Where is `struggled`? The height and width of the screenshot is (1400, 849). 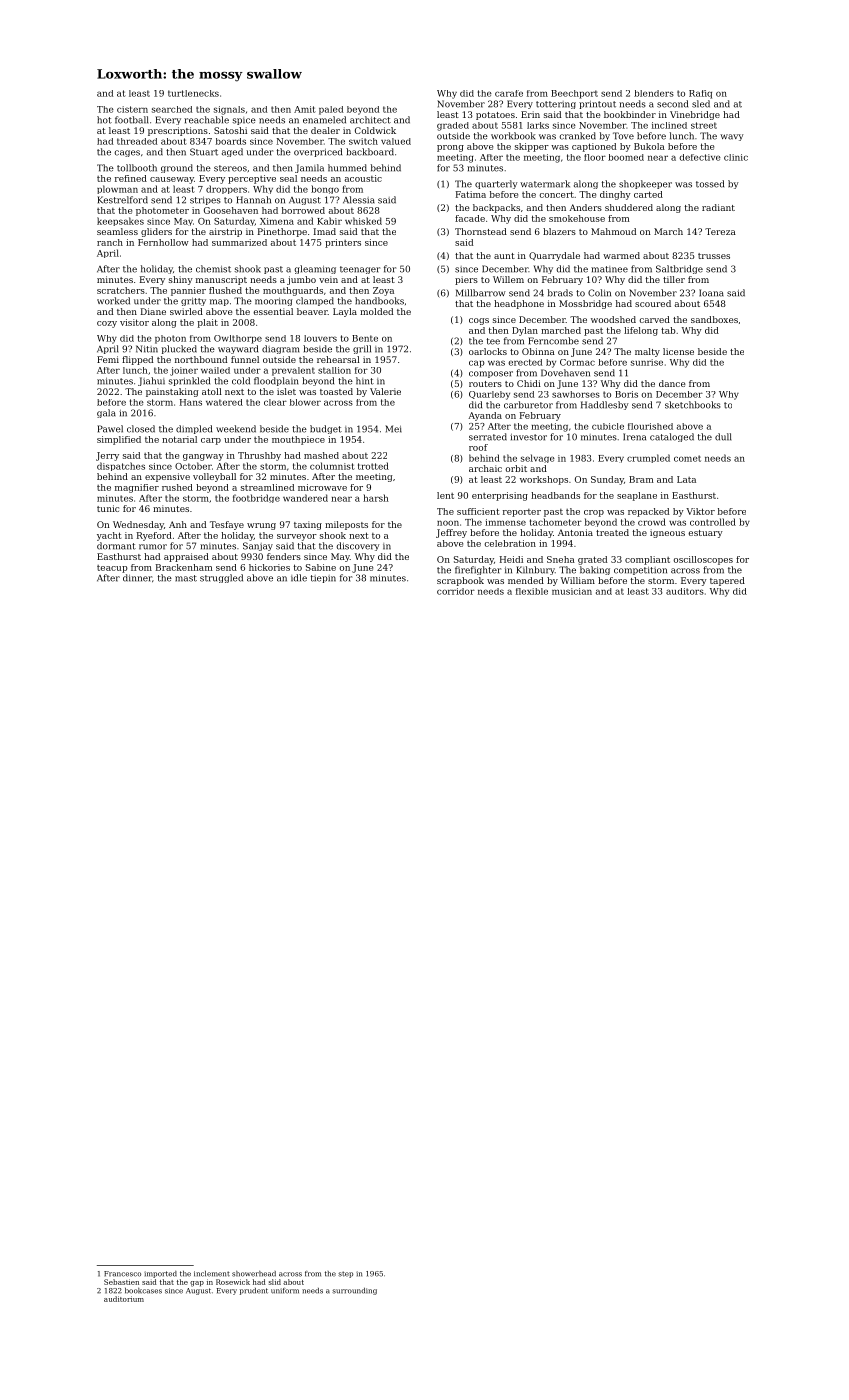
struggled is located at coordinates (221, 578).
